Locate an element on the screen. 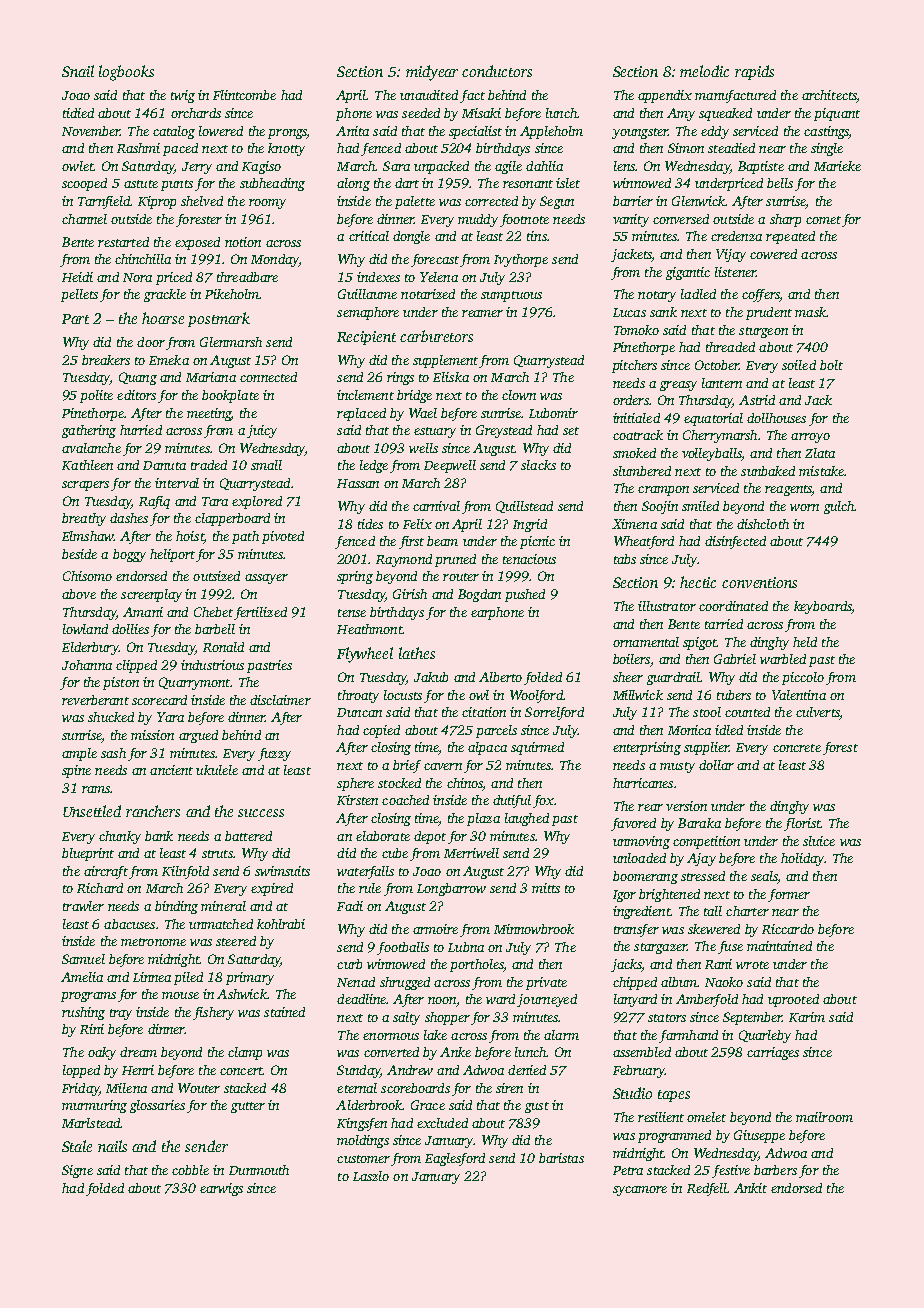 This screenshot has width=924, height=1308. supplement is located at coordinates (445, 361).
